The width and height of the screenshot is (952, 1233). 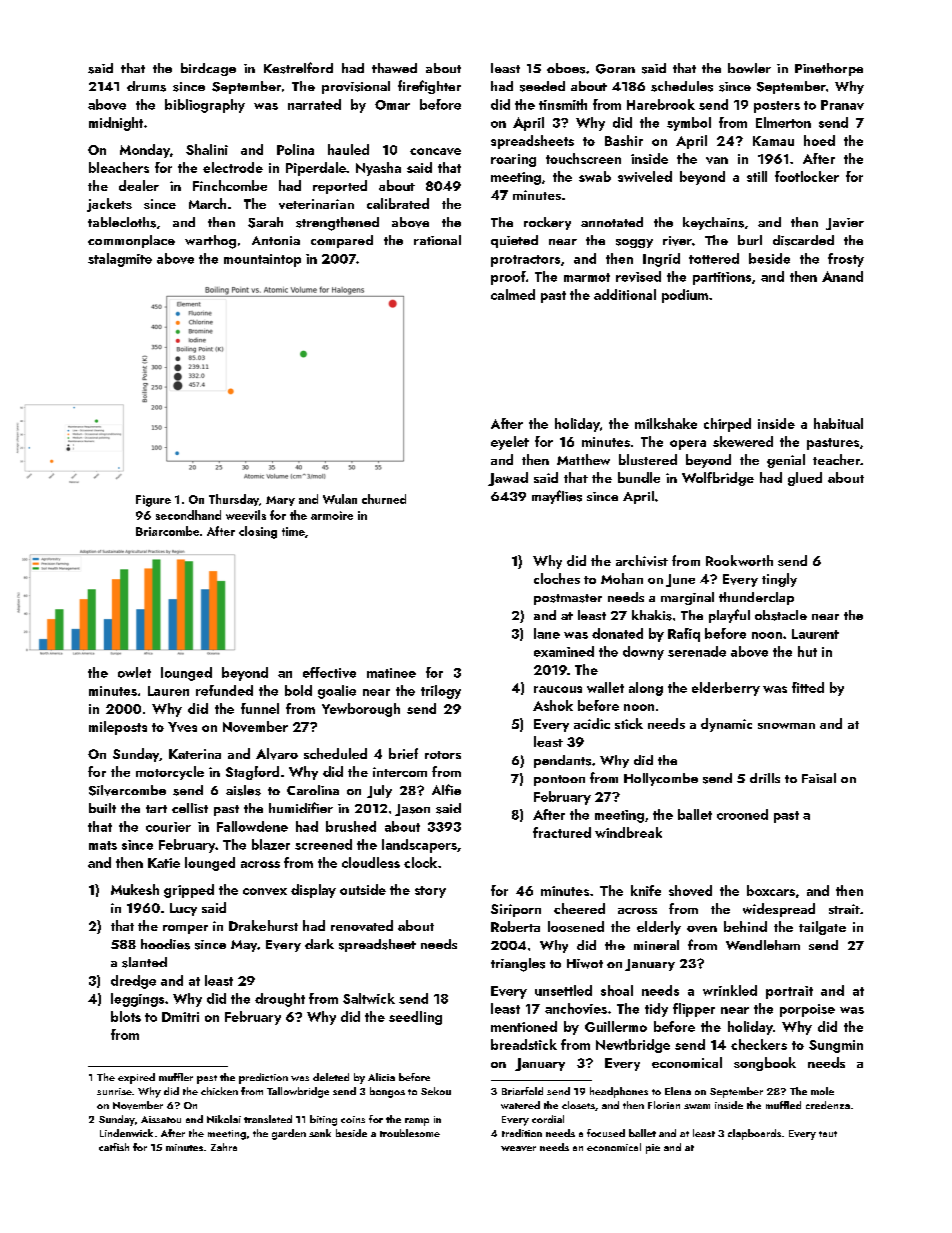 What do you see at coordinates (224, 690) in the screenshot?
I see `refunded` at bounding box center [224, 690].
